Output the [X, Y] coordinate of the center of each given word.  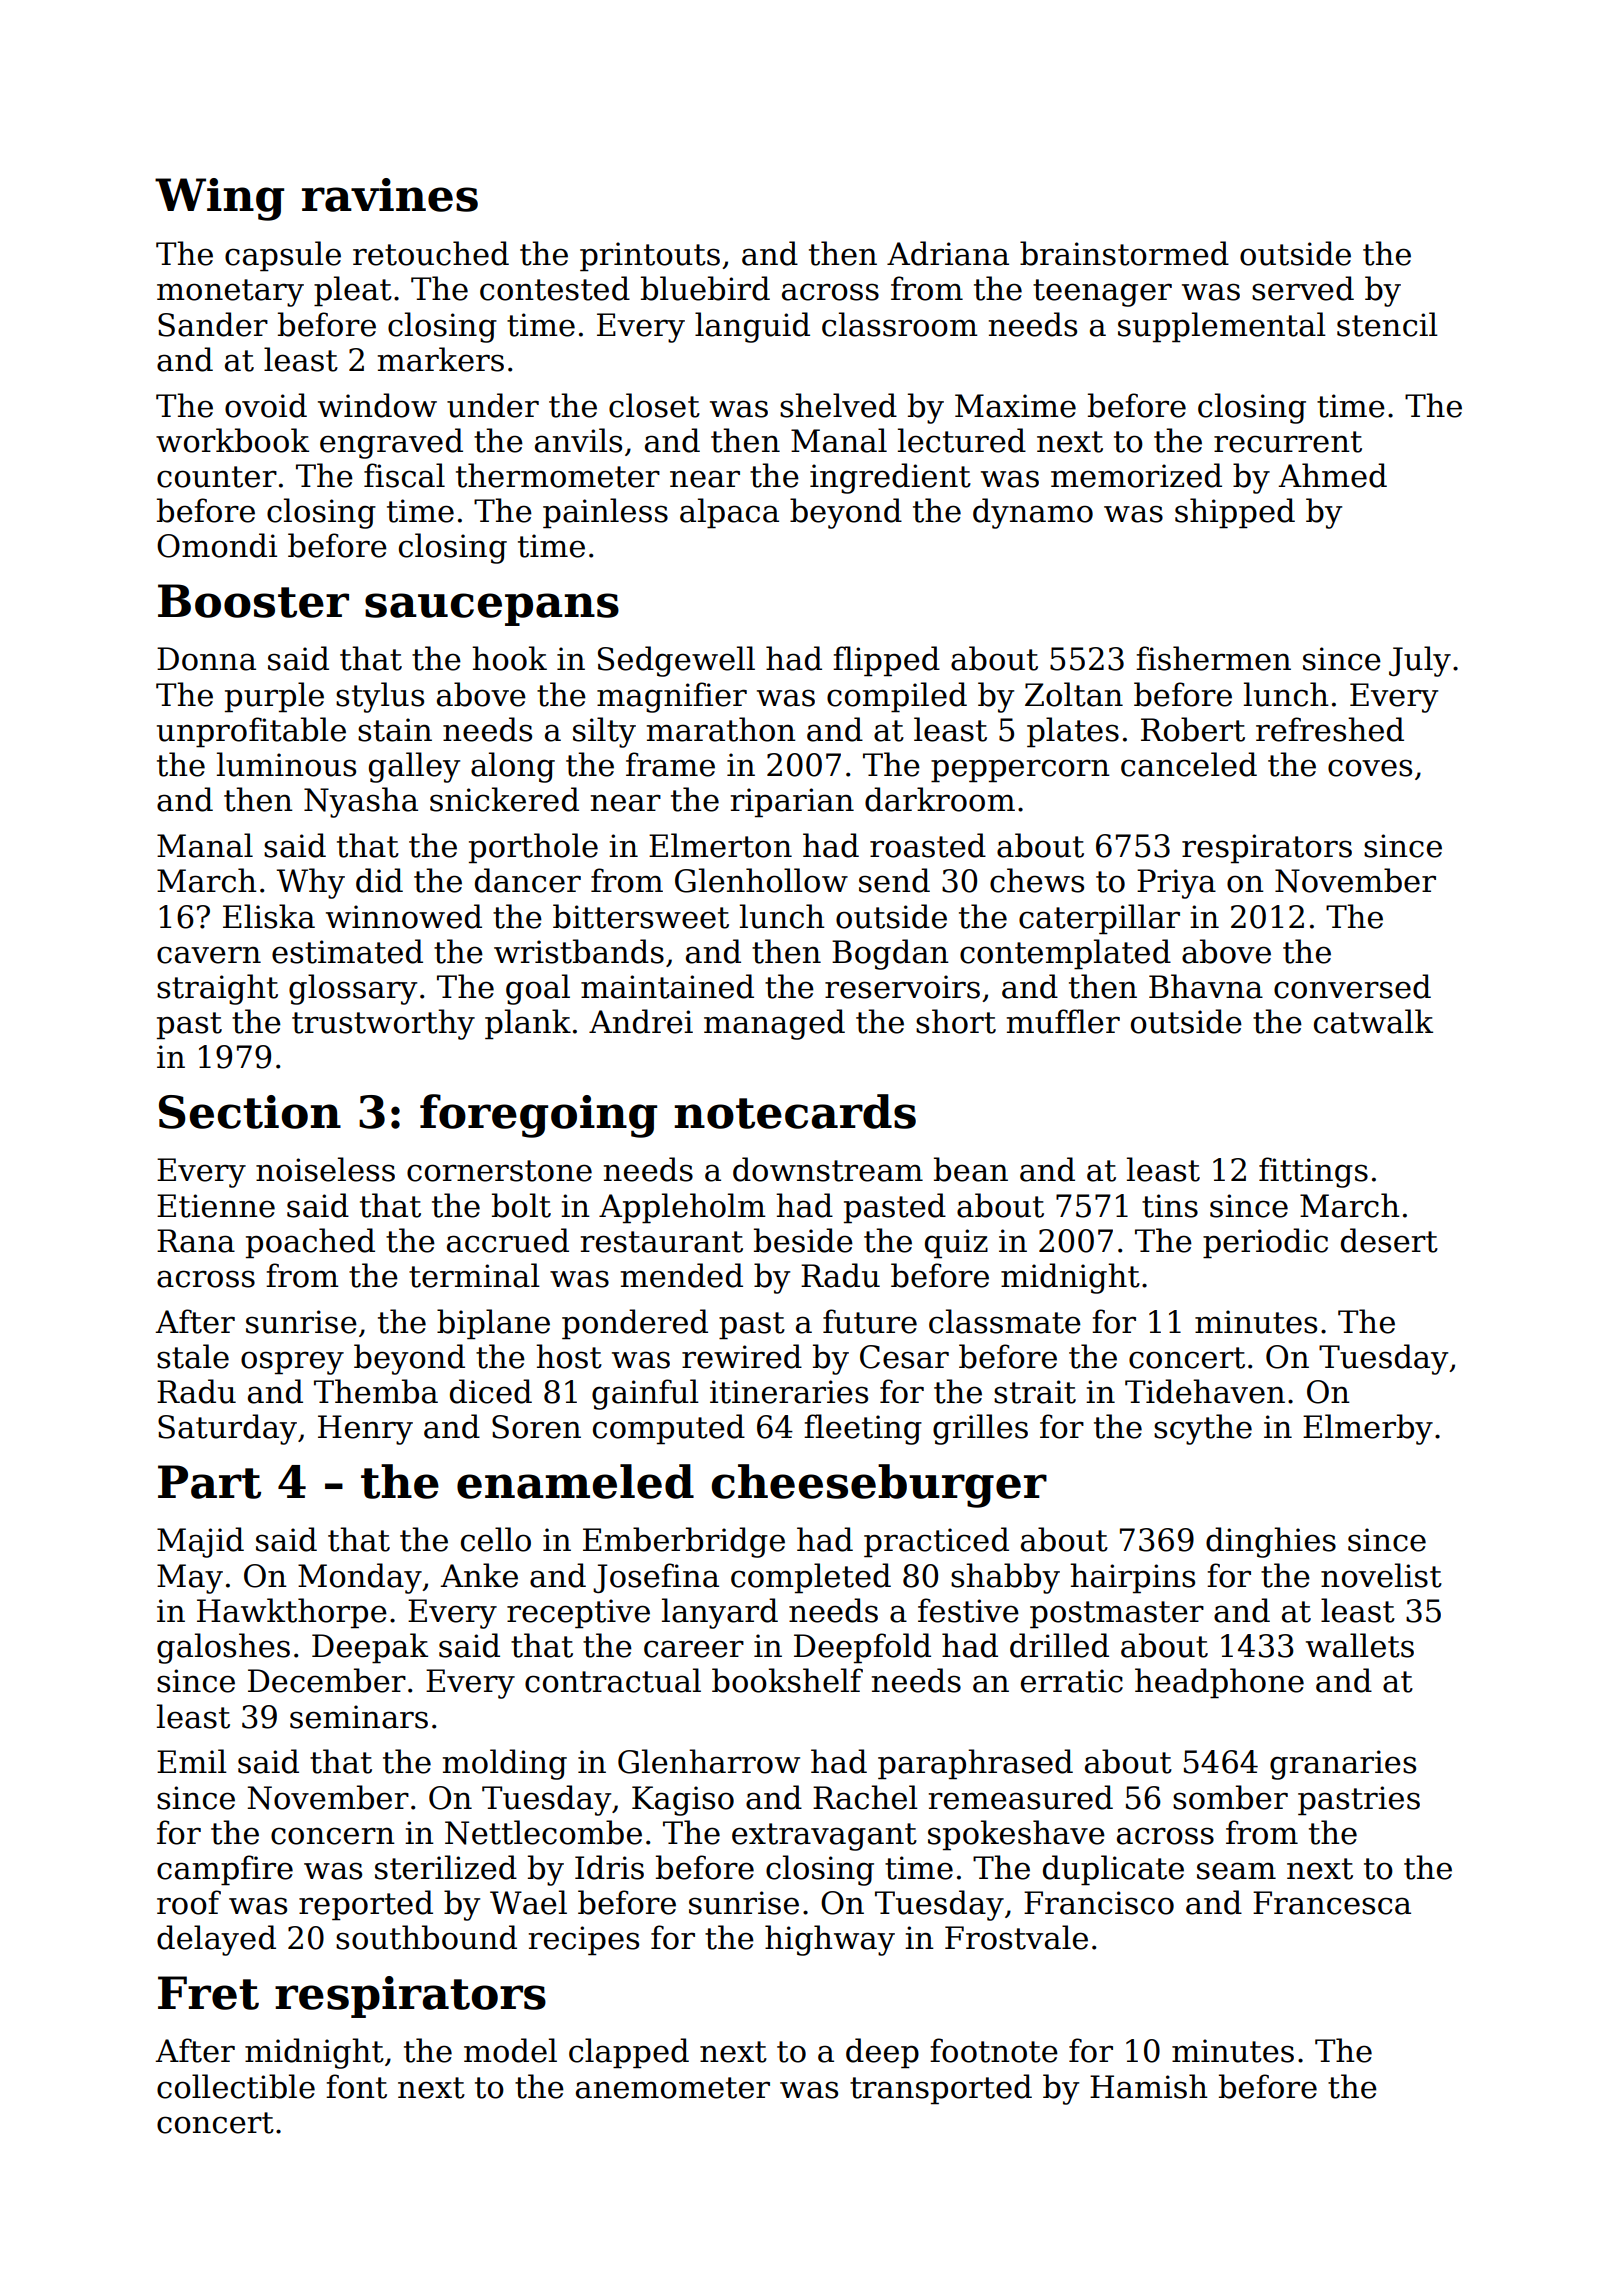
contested [555, 288]
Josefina [656, 1578]
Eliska [269, 916]
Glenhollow [761, 880]
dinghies [1271, 1542]
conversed [1352, 986]
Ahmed [1332, 475]
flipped [886, 661]
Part [209, 1482]
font [356, 2086]
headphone [1219, 1683]
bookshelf [787, 1680]
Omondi [217, 545]
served [1303, 288]
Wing [219, 199]
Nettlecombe [543, 1832]
